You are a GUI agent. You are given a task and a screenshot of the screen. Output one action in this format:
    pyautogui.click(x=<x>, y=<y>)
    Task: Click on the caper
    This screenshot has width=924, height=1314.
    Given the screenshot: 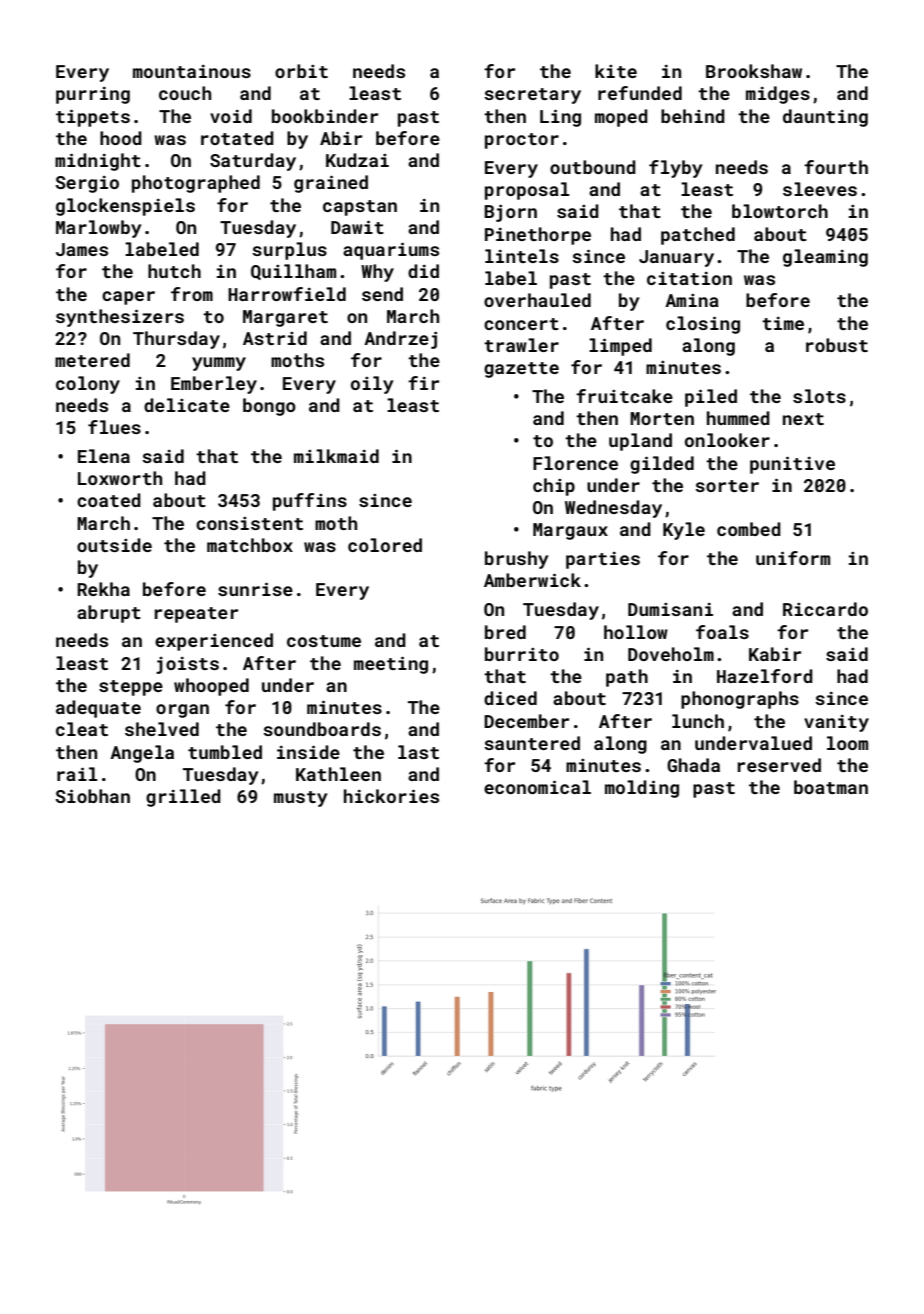 What is the action you would take?
    pyautogui.click(x=128, y=298)
